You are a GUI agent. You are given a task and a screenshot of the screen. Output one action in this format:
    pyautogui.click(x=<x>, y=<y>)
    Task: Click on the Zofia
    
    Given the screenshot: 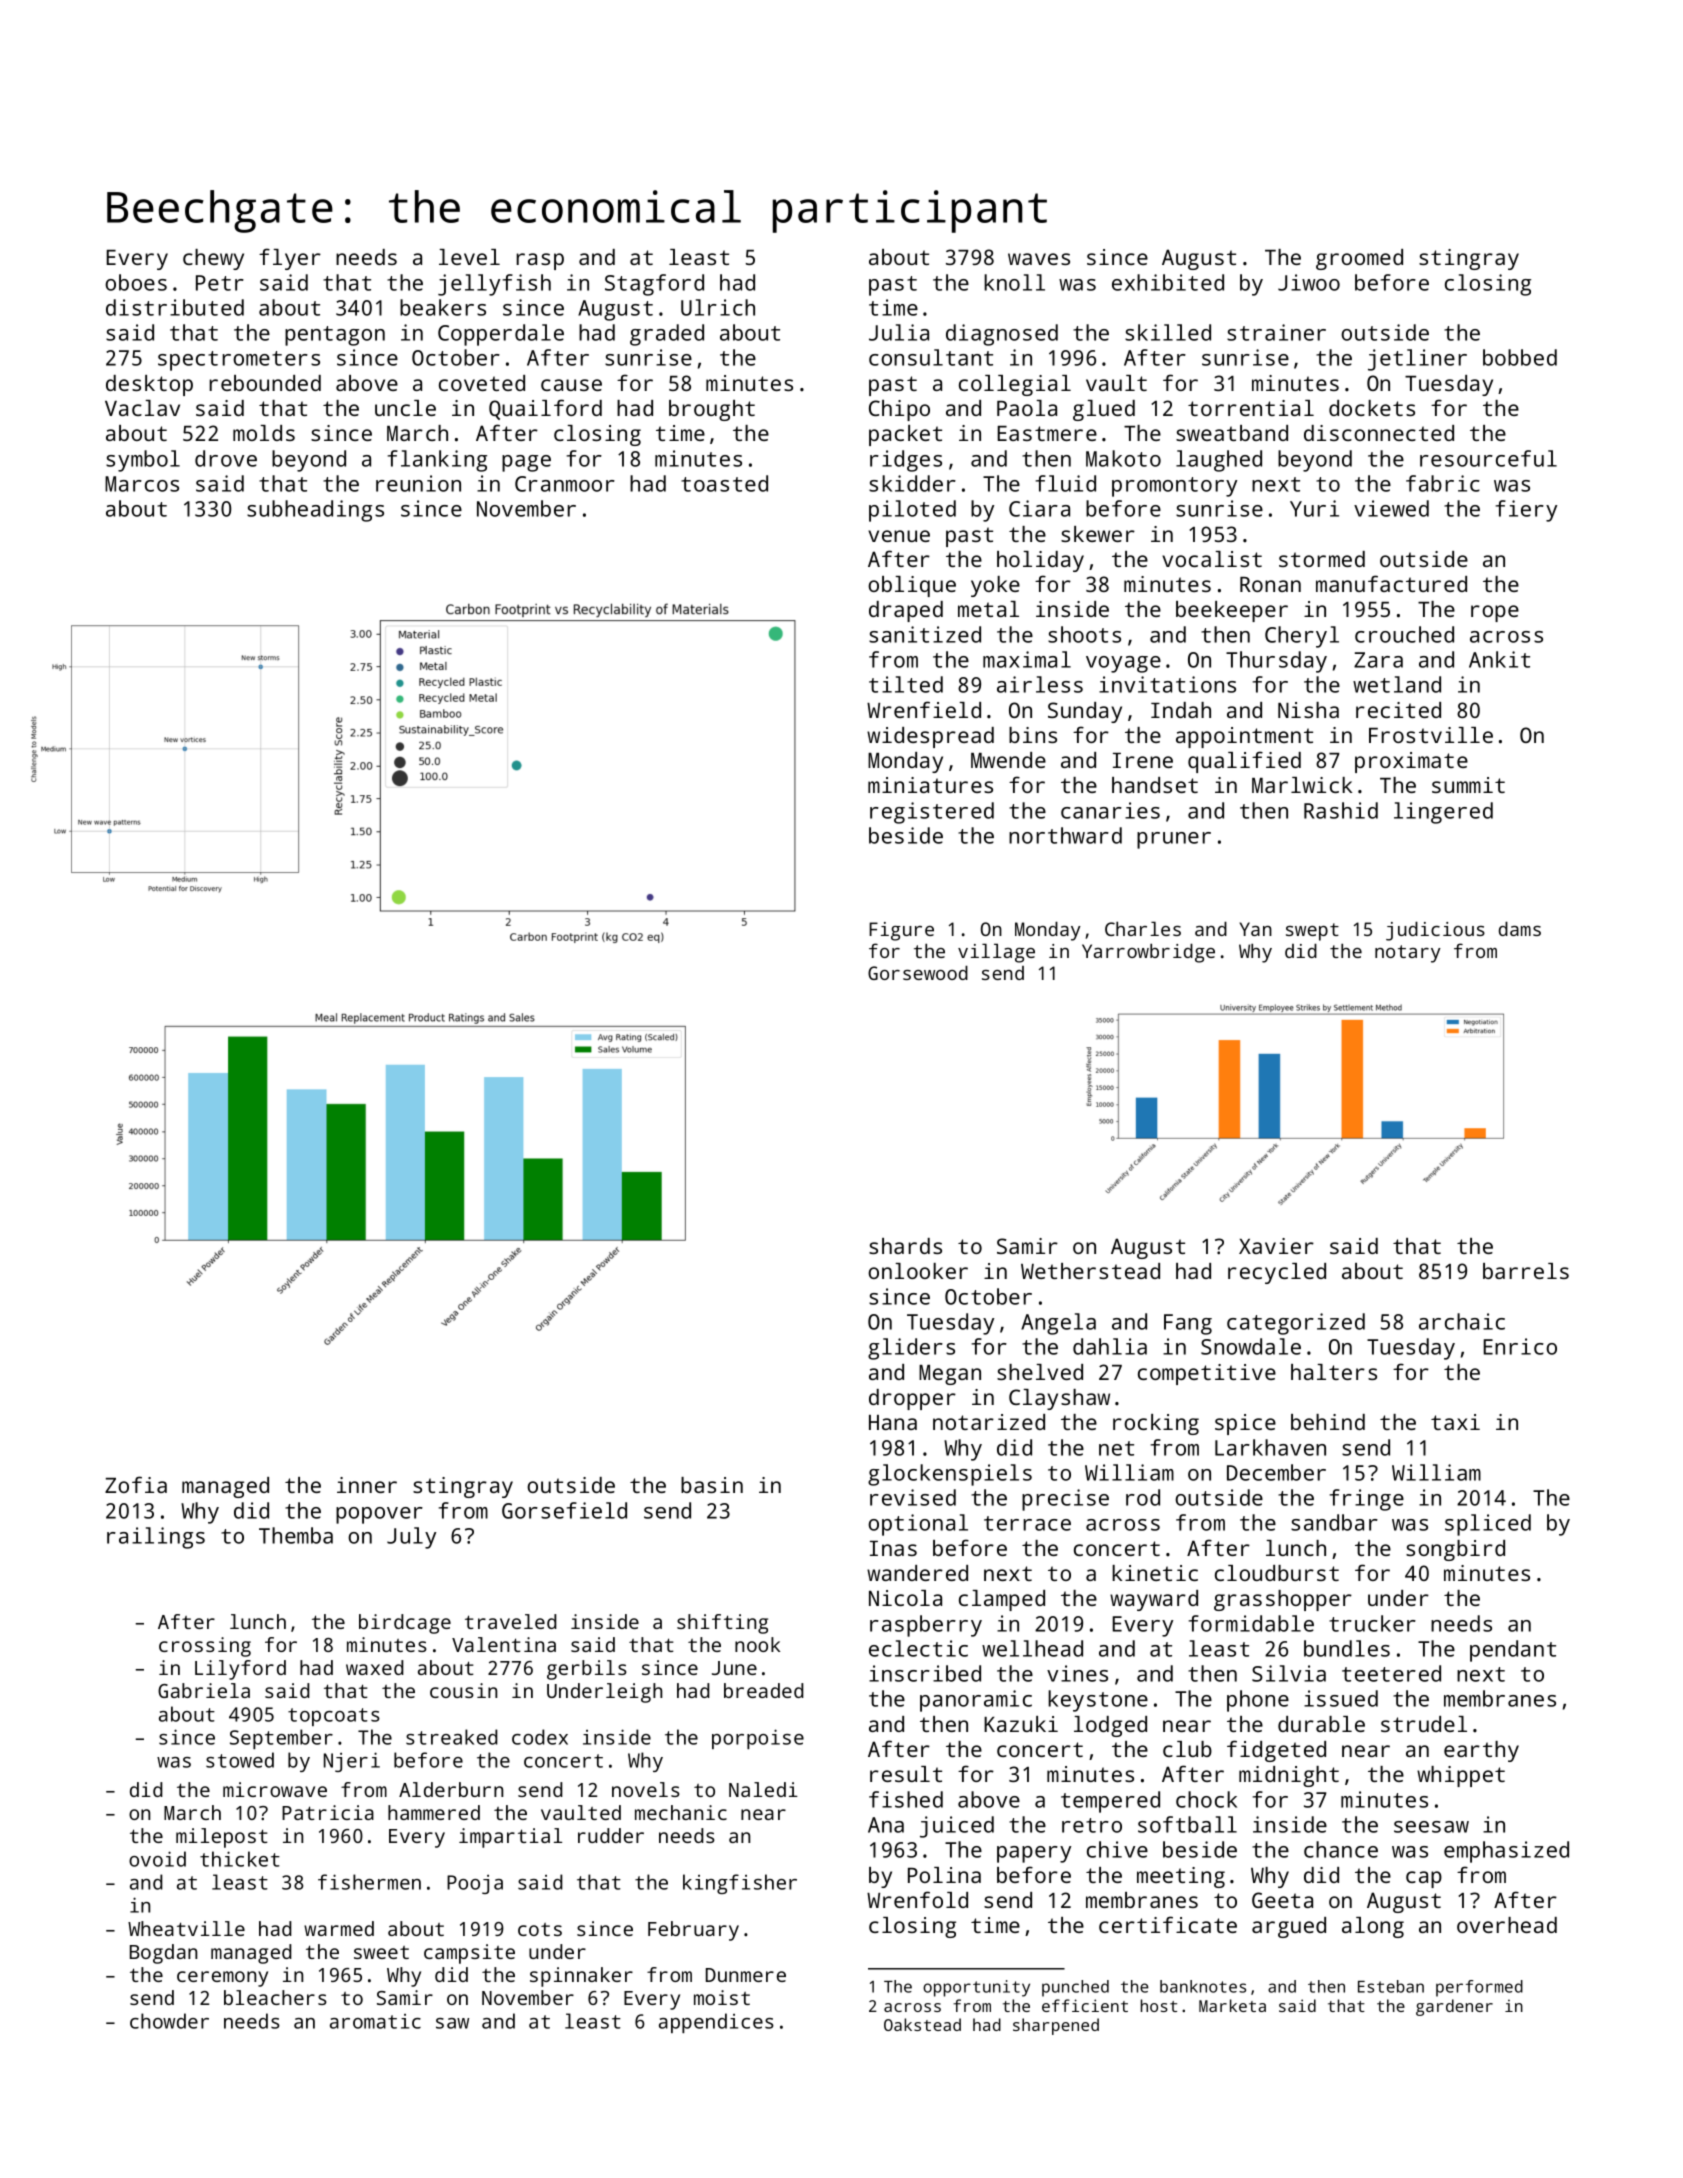 What is the action you would take?
    pyautogui.click(x=136, y=1484)
